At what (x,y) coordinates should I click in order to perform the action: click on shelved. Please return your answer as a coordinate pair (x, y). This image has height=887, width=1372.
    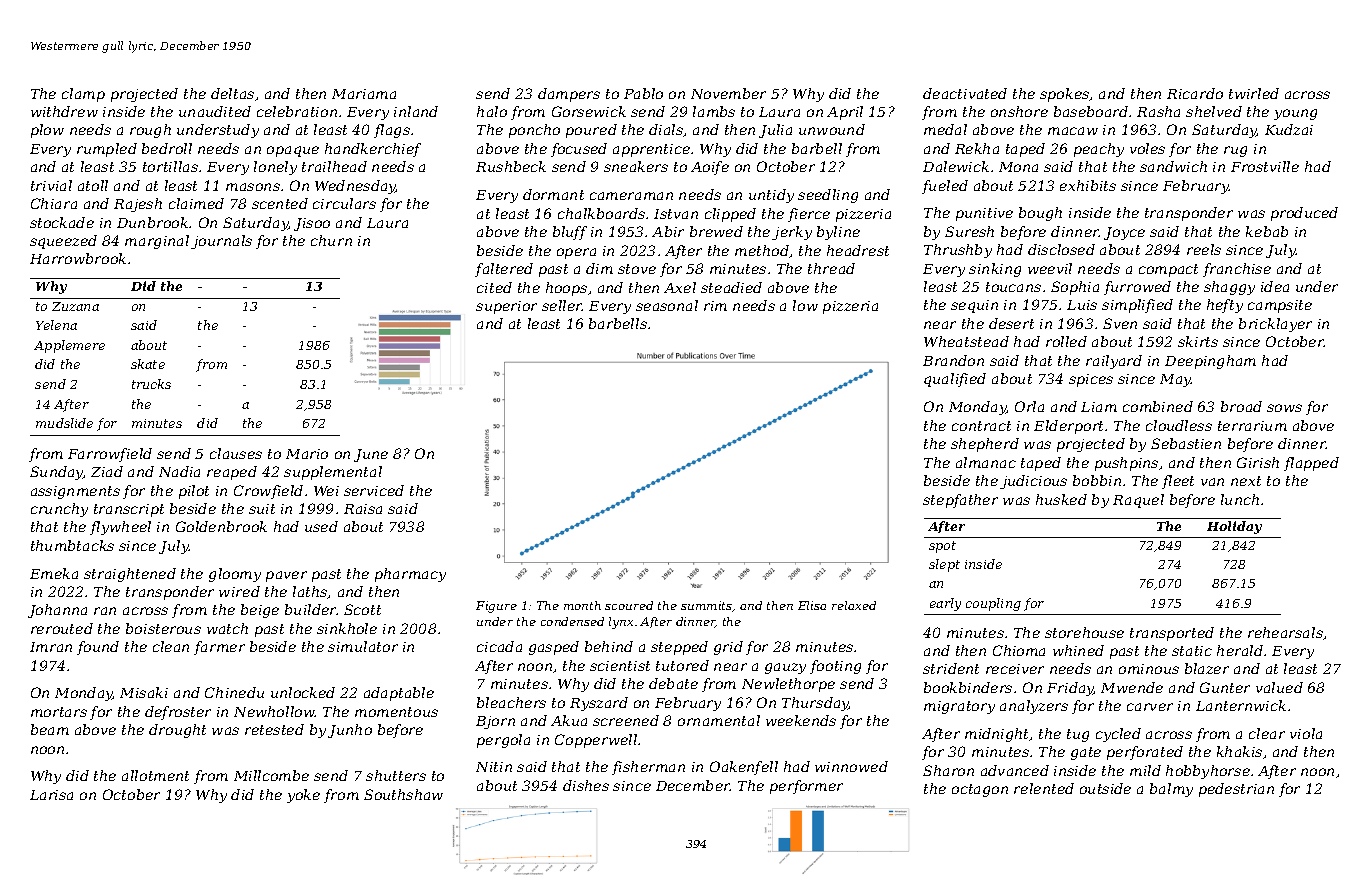
    Looking at the image, I should click on (1214, 111).
